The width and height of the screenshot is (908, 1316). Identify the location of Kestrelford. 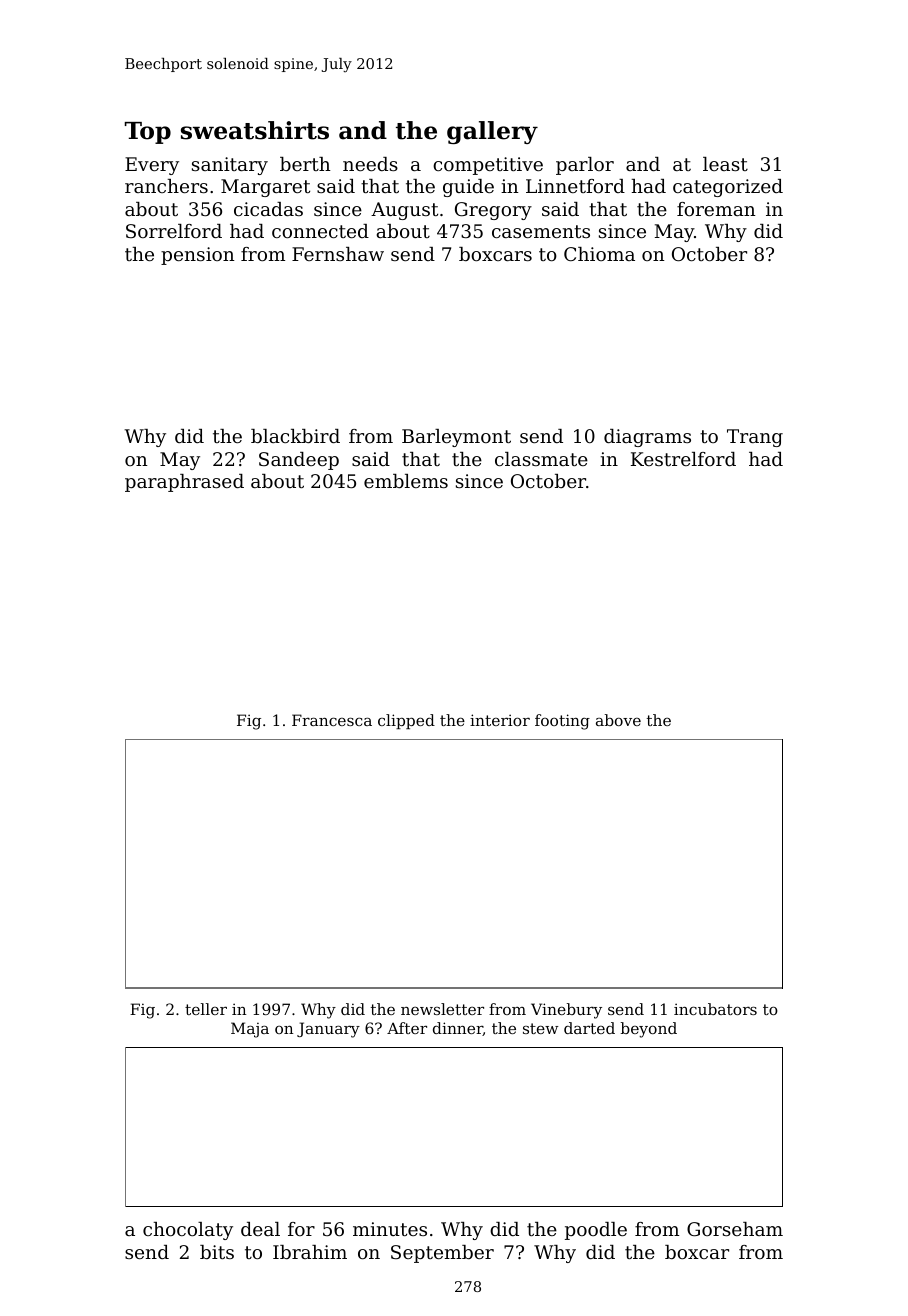
(683, 459).
